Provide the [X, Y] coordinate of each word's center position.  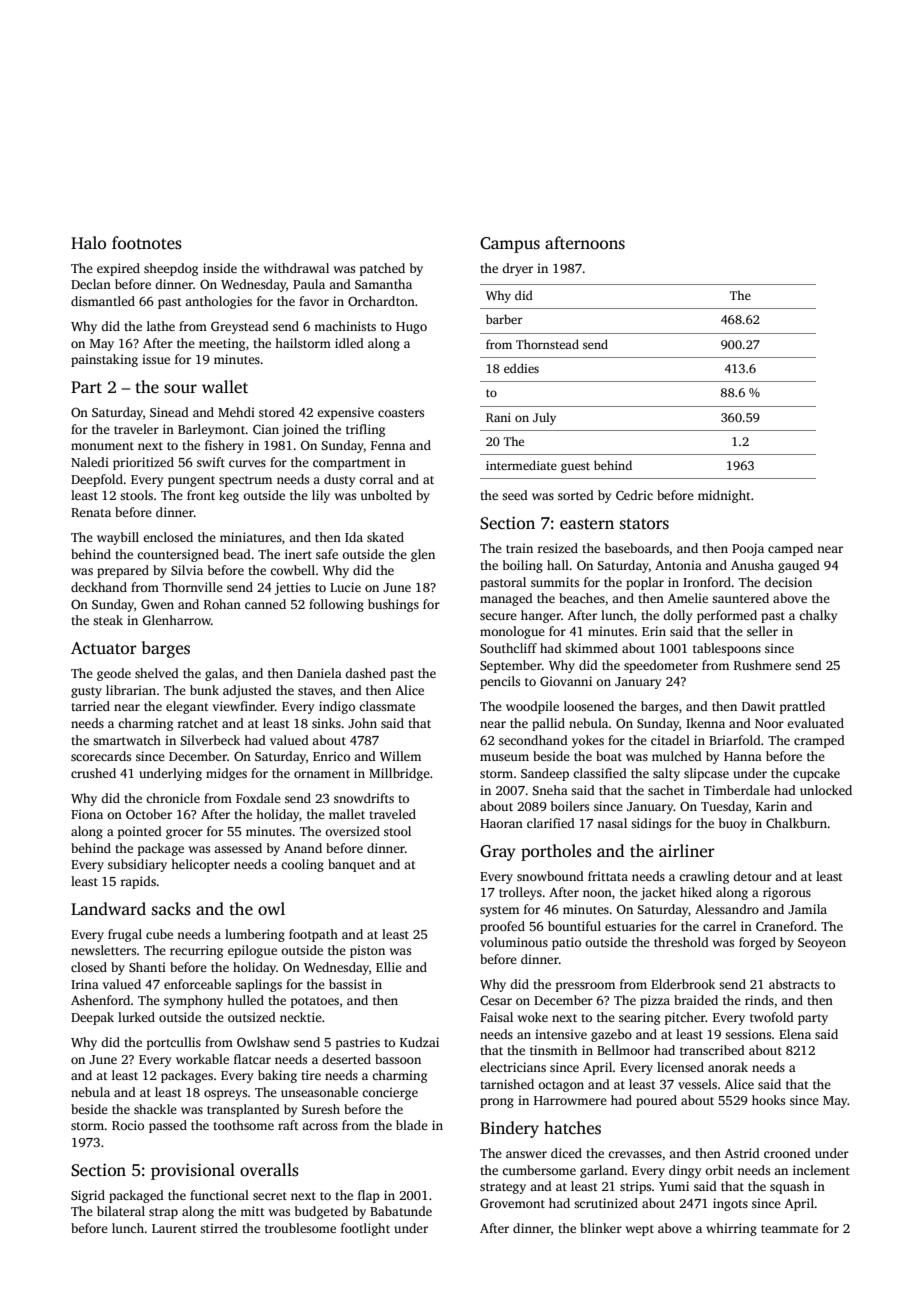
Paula [309, 284]
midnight [724, 496]
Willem [400, 756]
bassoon [398, 1059]
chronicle [173, 798]
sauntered [740, 598]
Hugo [411, 328]
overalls [269, 1170]
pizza [655, 1001]
